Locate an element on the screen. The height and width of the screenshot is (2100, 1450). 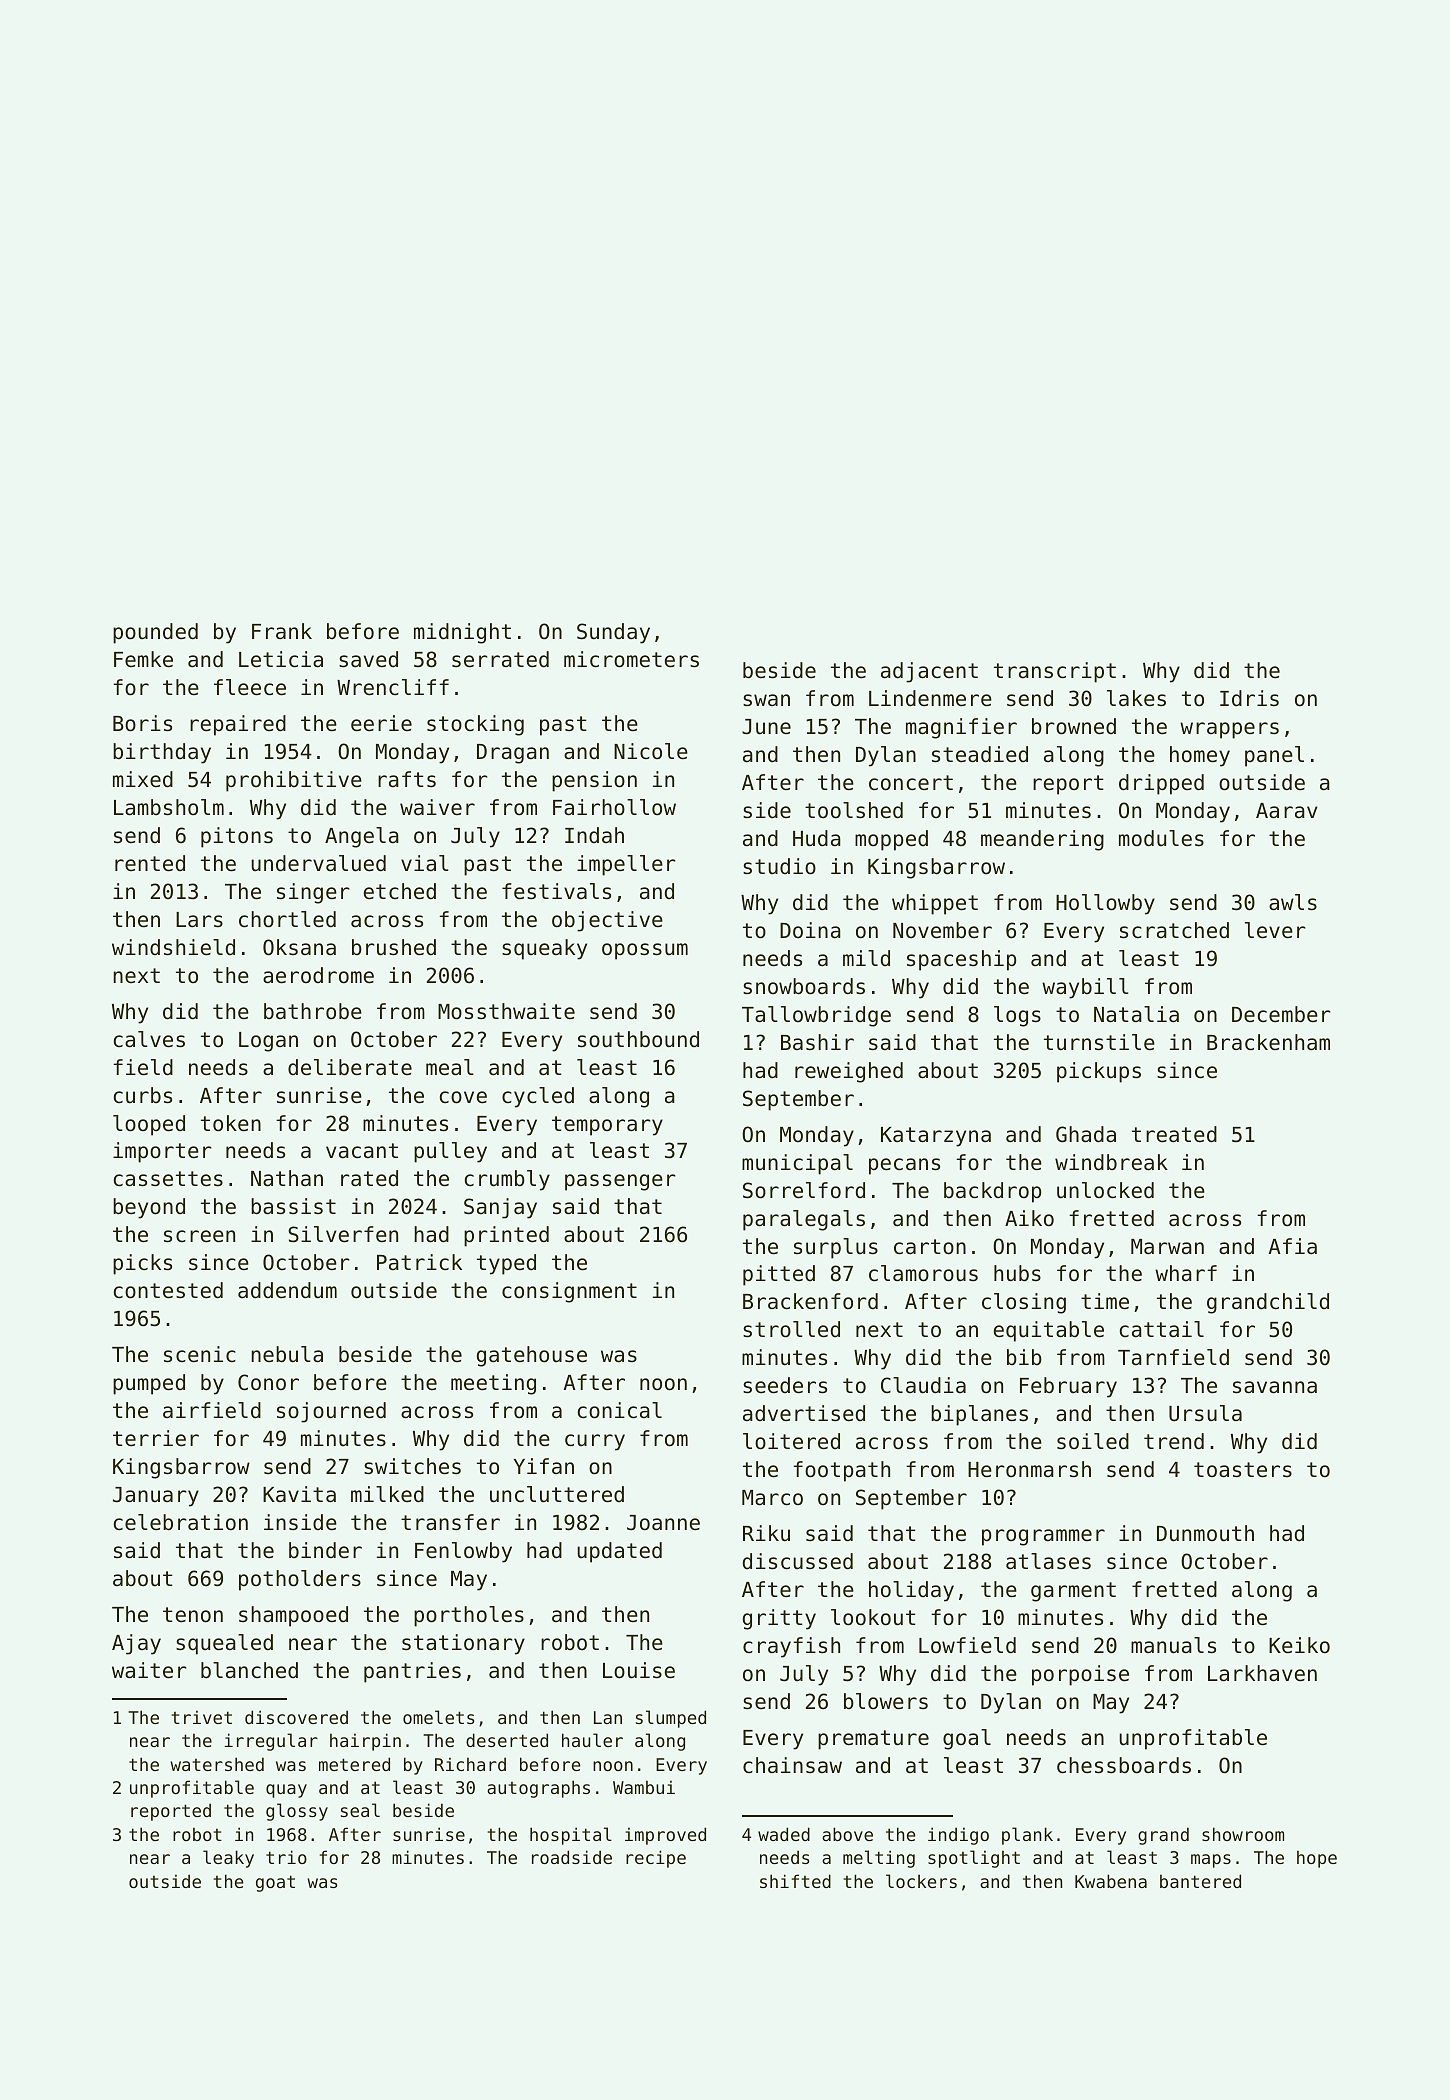
Idris is located at coordinates (1249, 698).
